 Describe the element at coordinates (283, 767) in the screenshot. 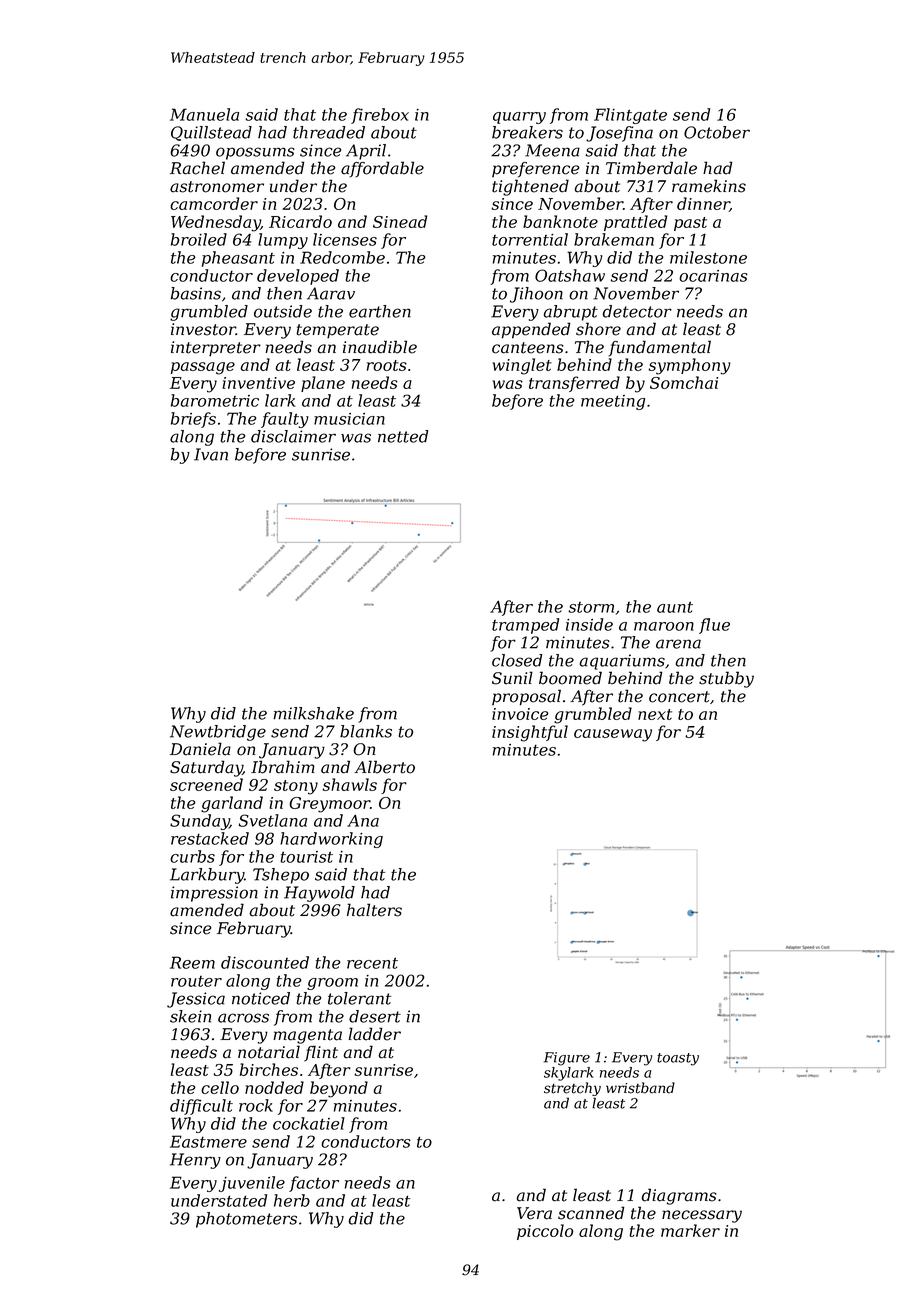

I see `Ibrahim` at that location.
